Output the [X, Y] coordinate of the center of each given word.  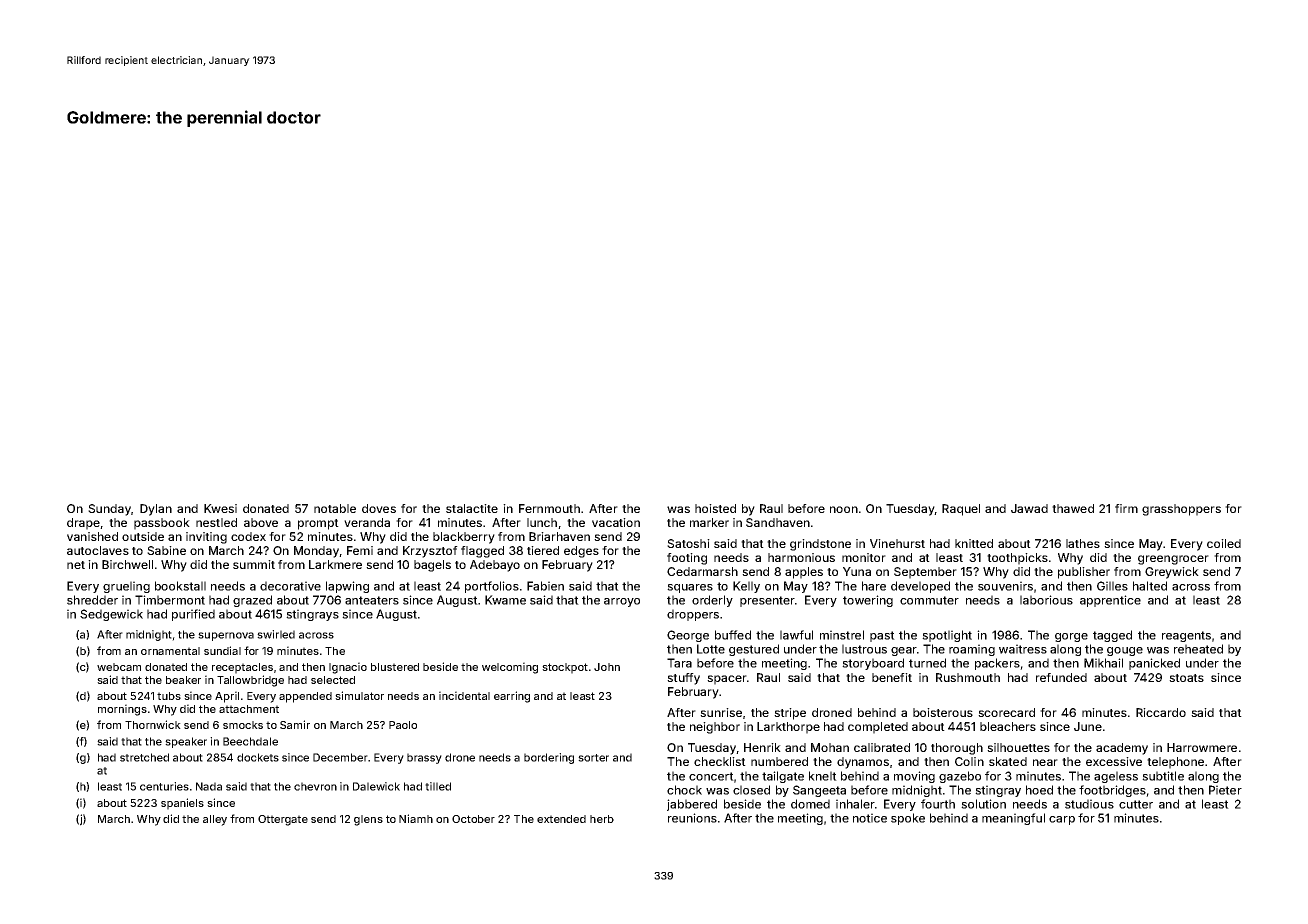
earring [512, 697]
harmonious [801, 557]
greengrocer [1173, 560]
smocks [243, 725]
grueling [126, 587]
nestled [216, 522]
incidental [464, 695]
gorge [1071, 637]
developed [920, 587]
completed [878, 728]
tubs [169, 696]
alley [215, 820]
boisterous [943, 712]
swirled [276, 634]
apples [804, 573]
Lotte [711, 649]
